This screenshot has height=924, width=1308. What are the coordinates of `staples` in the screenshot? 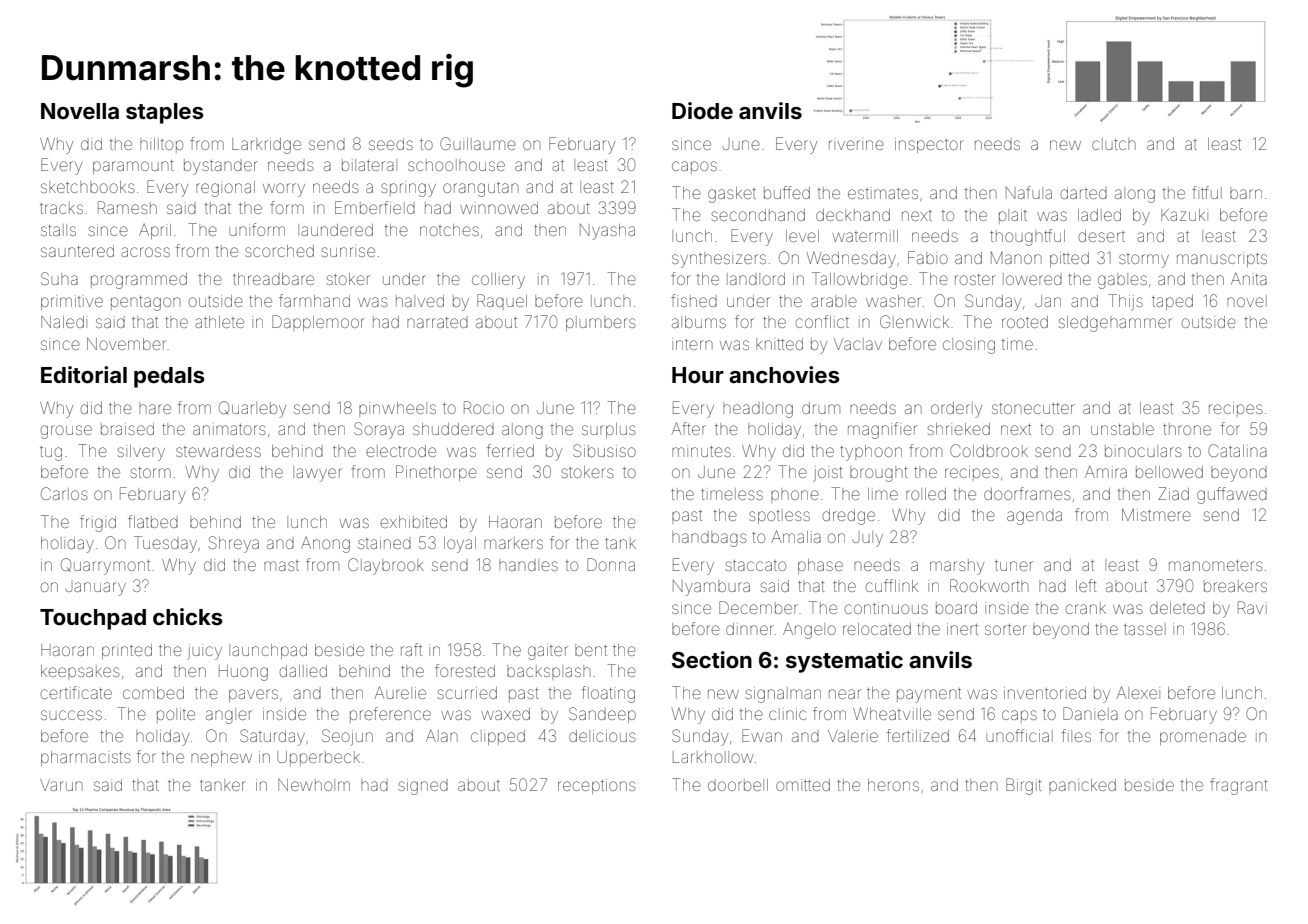 It's located at (165, 113).
